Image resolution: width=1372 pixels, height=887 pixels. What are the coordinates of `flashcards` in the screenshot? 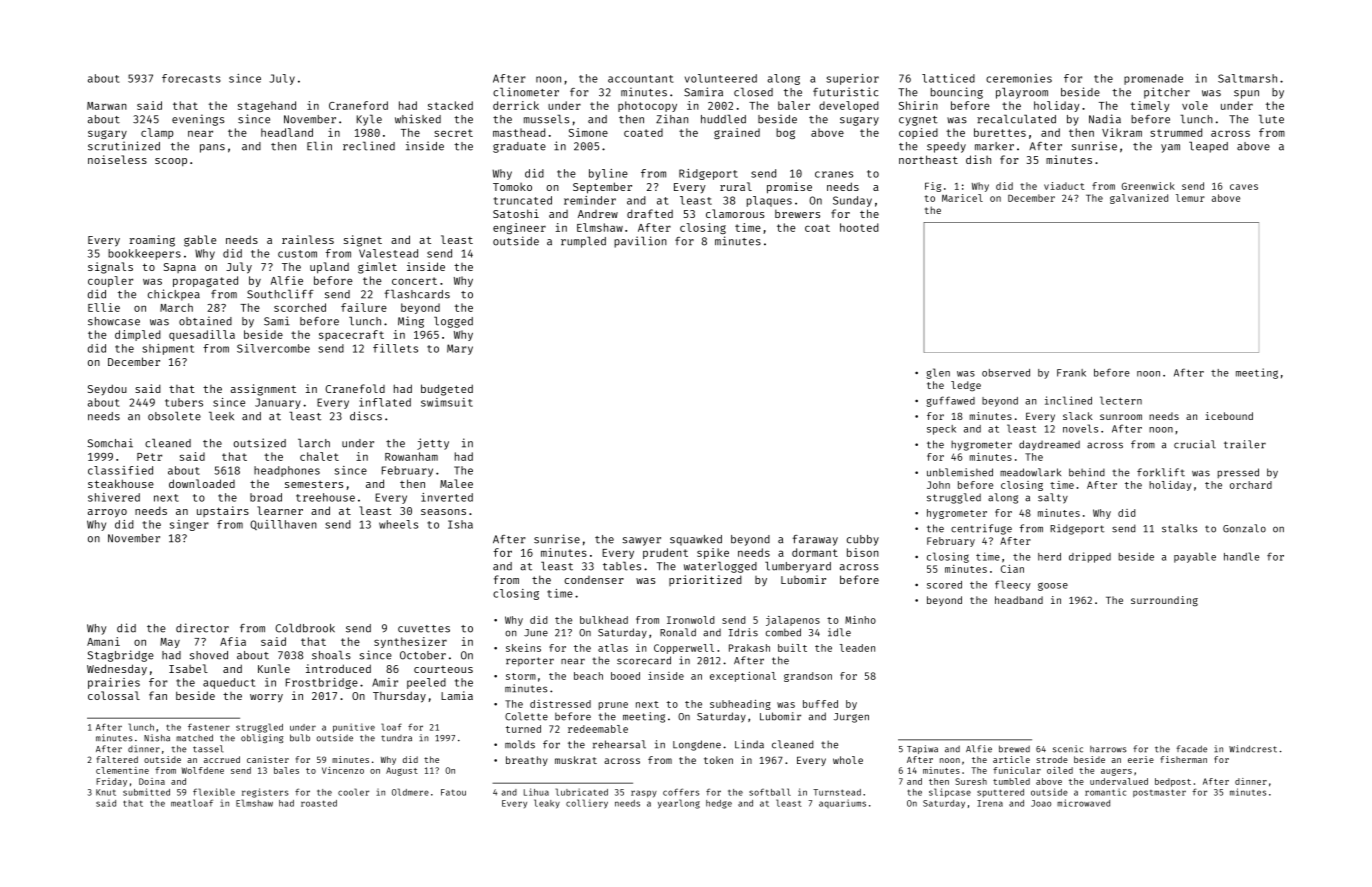 It's located at (417, 294).
